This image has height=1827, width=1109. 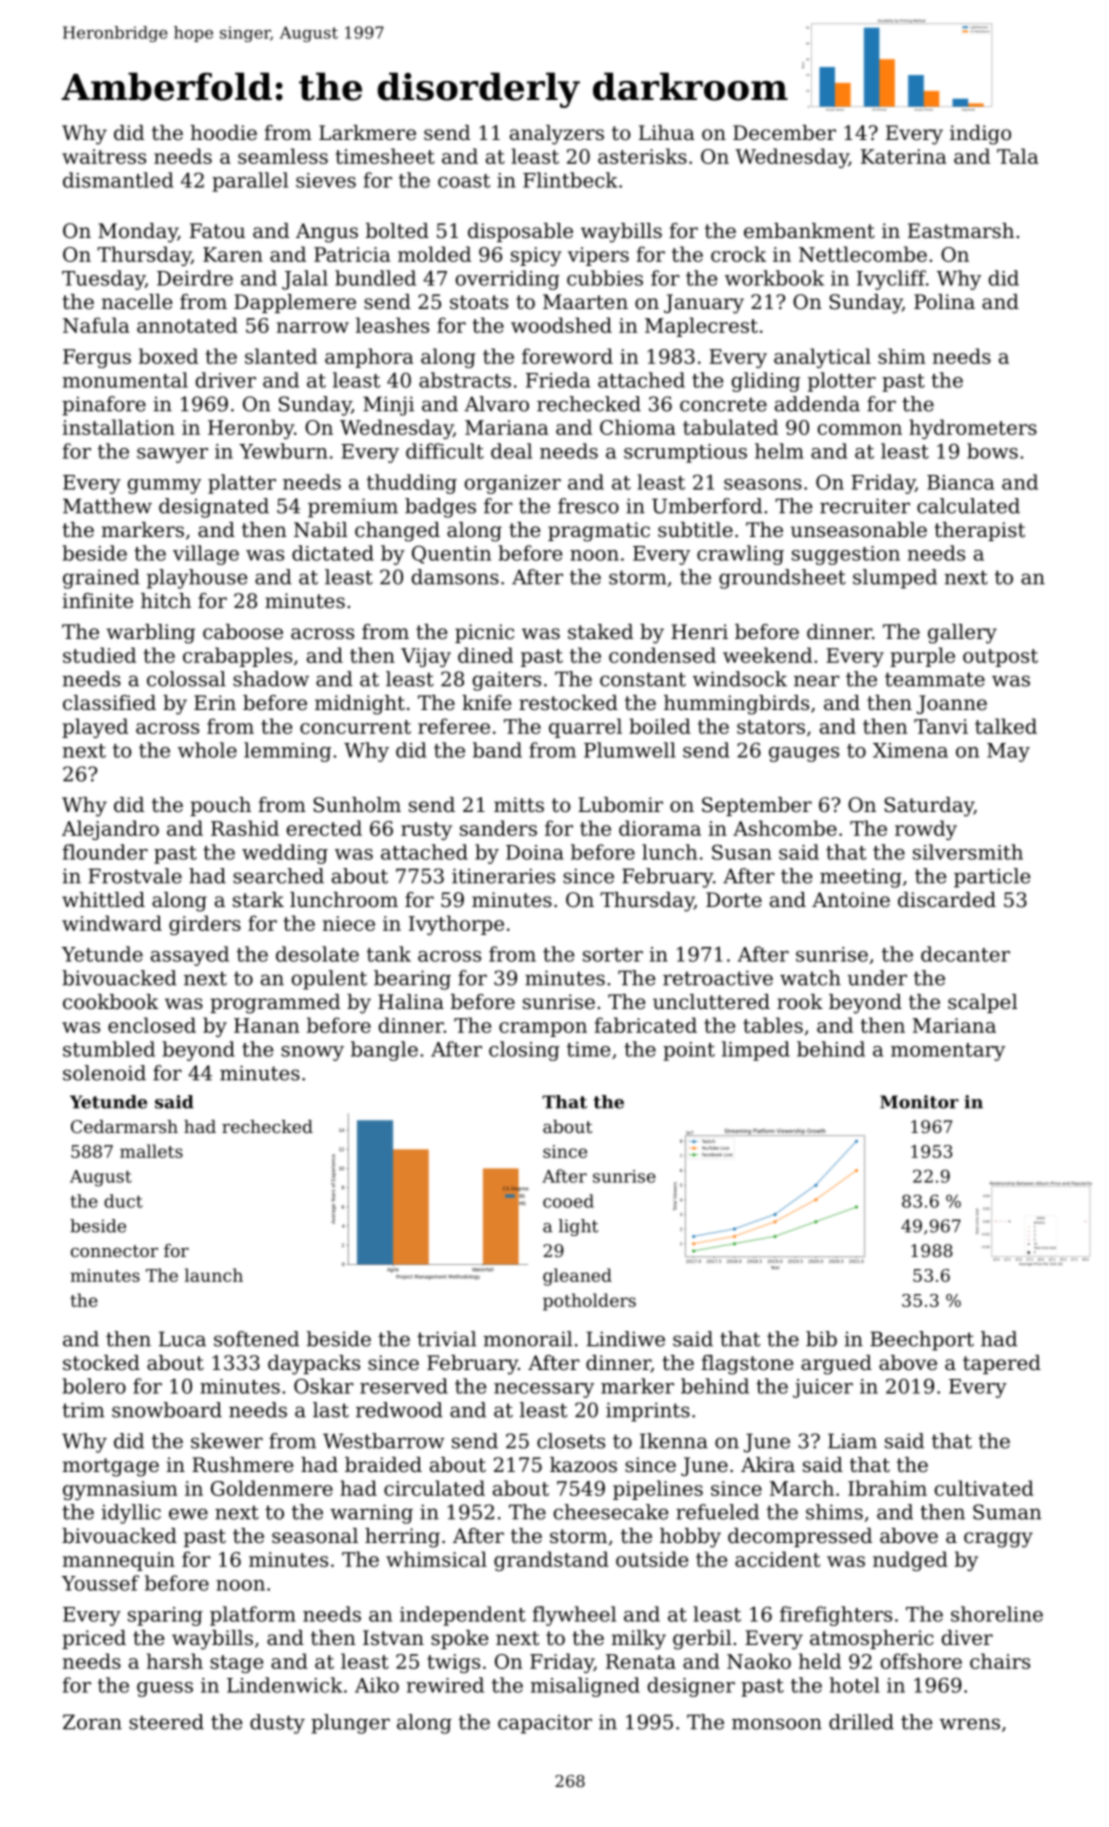 What do you see at coordinates (922, 657) in the image?
I see `purple` at bounding box center [922, 657].
